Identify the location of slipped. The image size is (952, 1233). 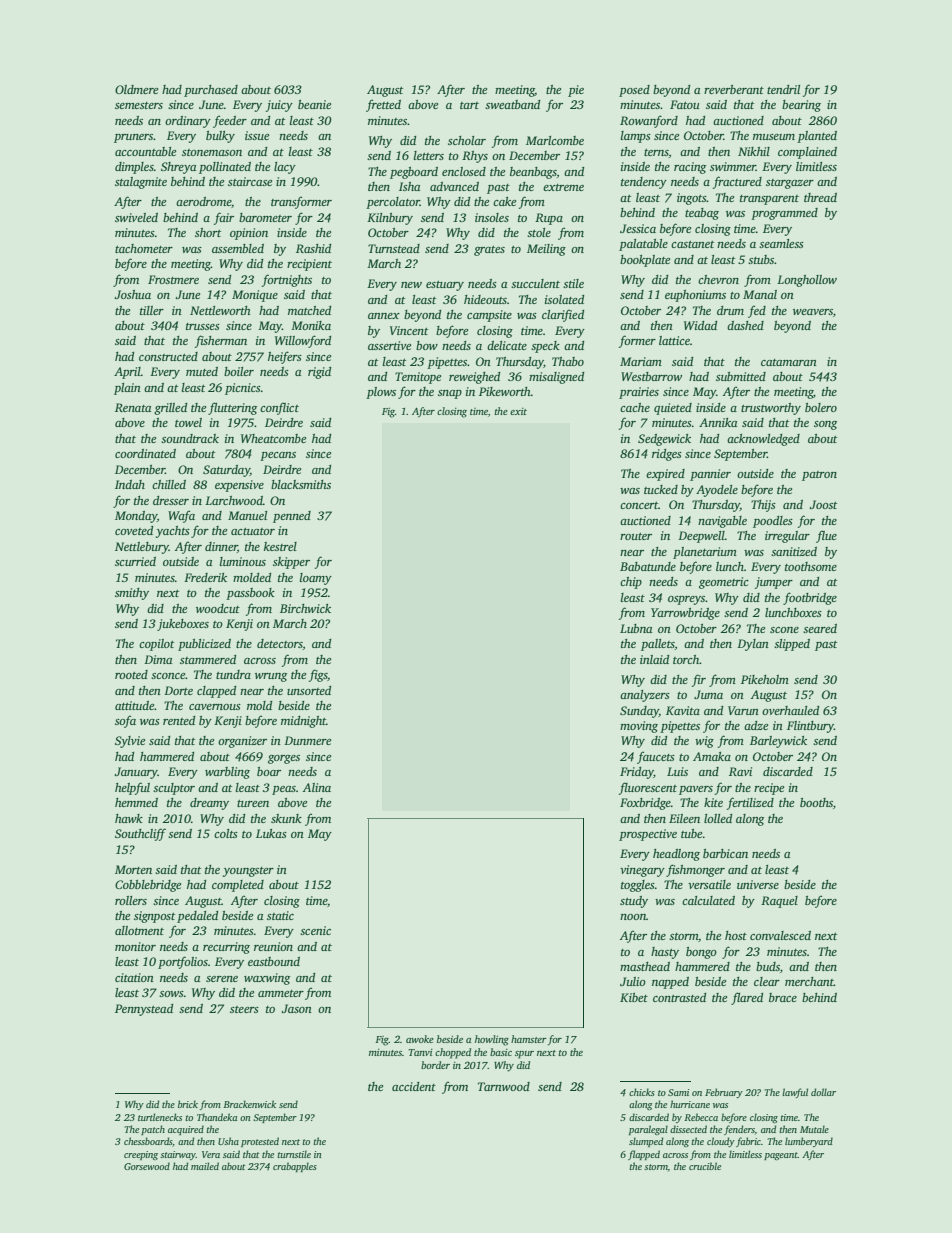
(792, 645).
